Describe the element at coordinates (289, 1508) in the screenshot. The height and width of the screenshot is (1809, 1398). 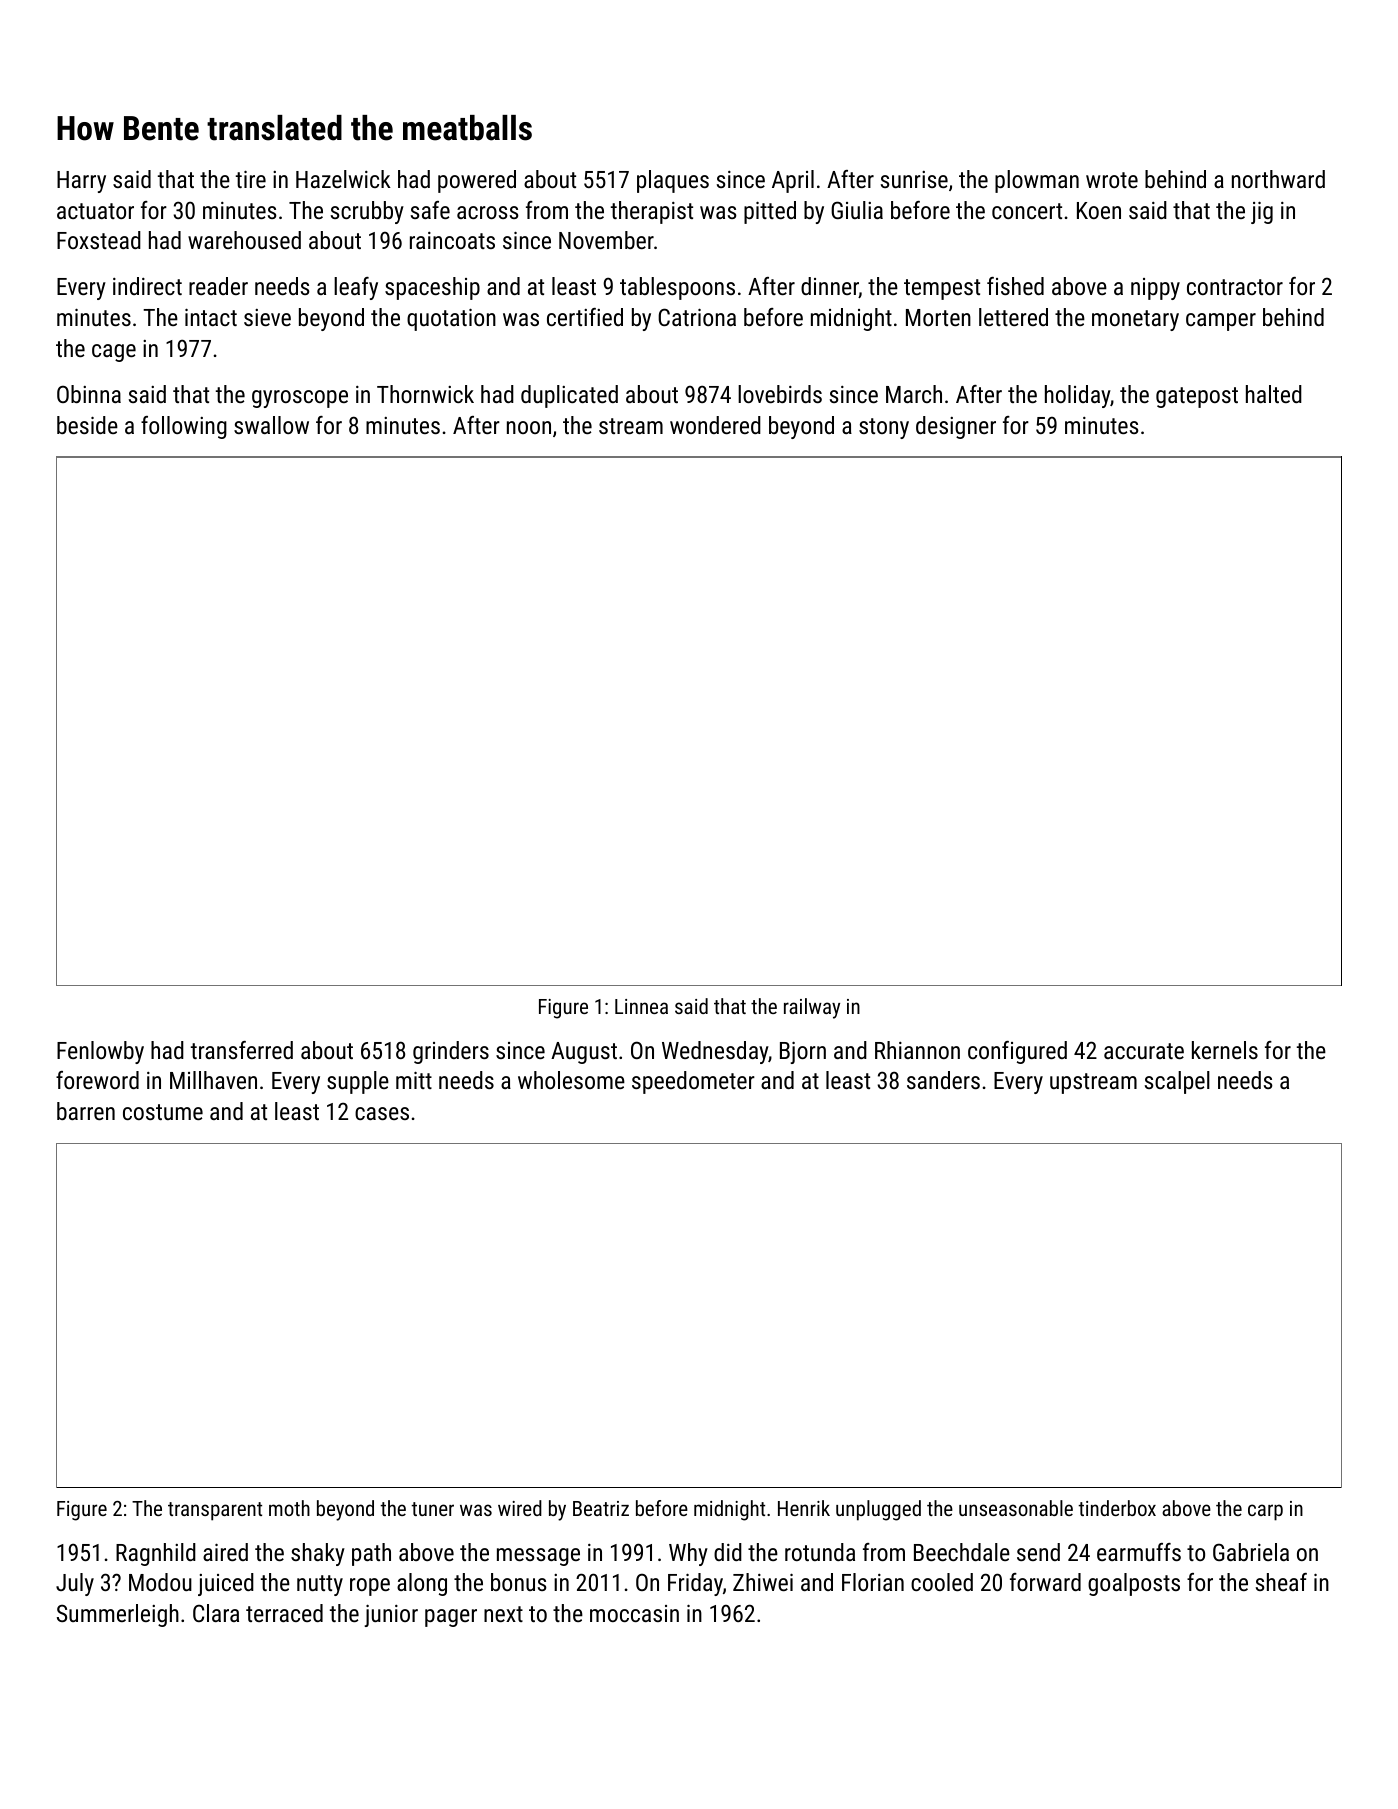
I see `moth` at that location.
